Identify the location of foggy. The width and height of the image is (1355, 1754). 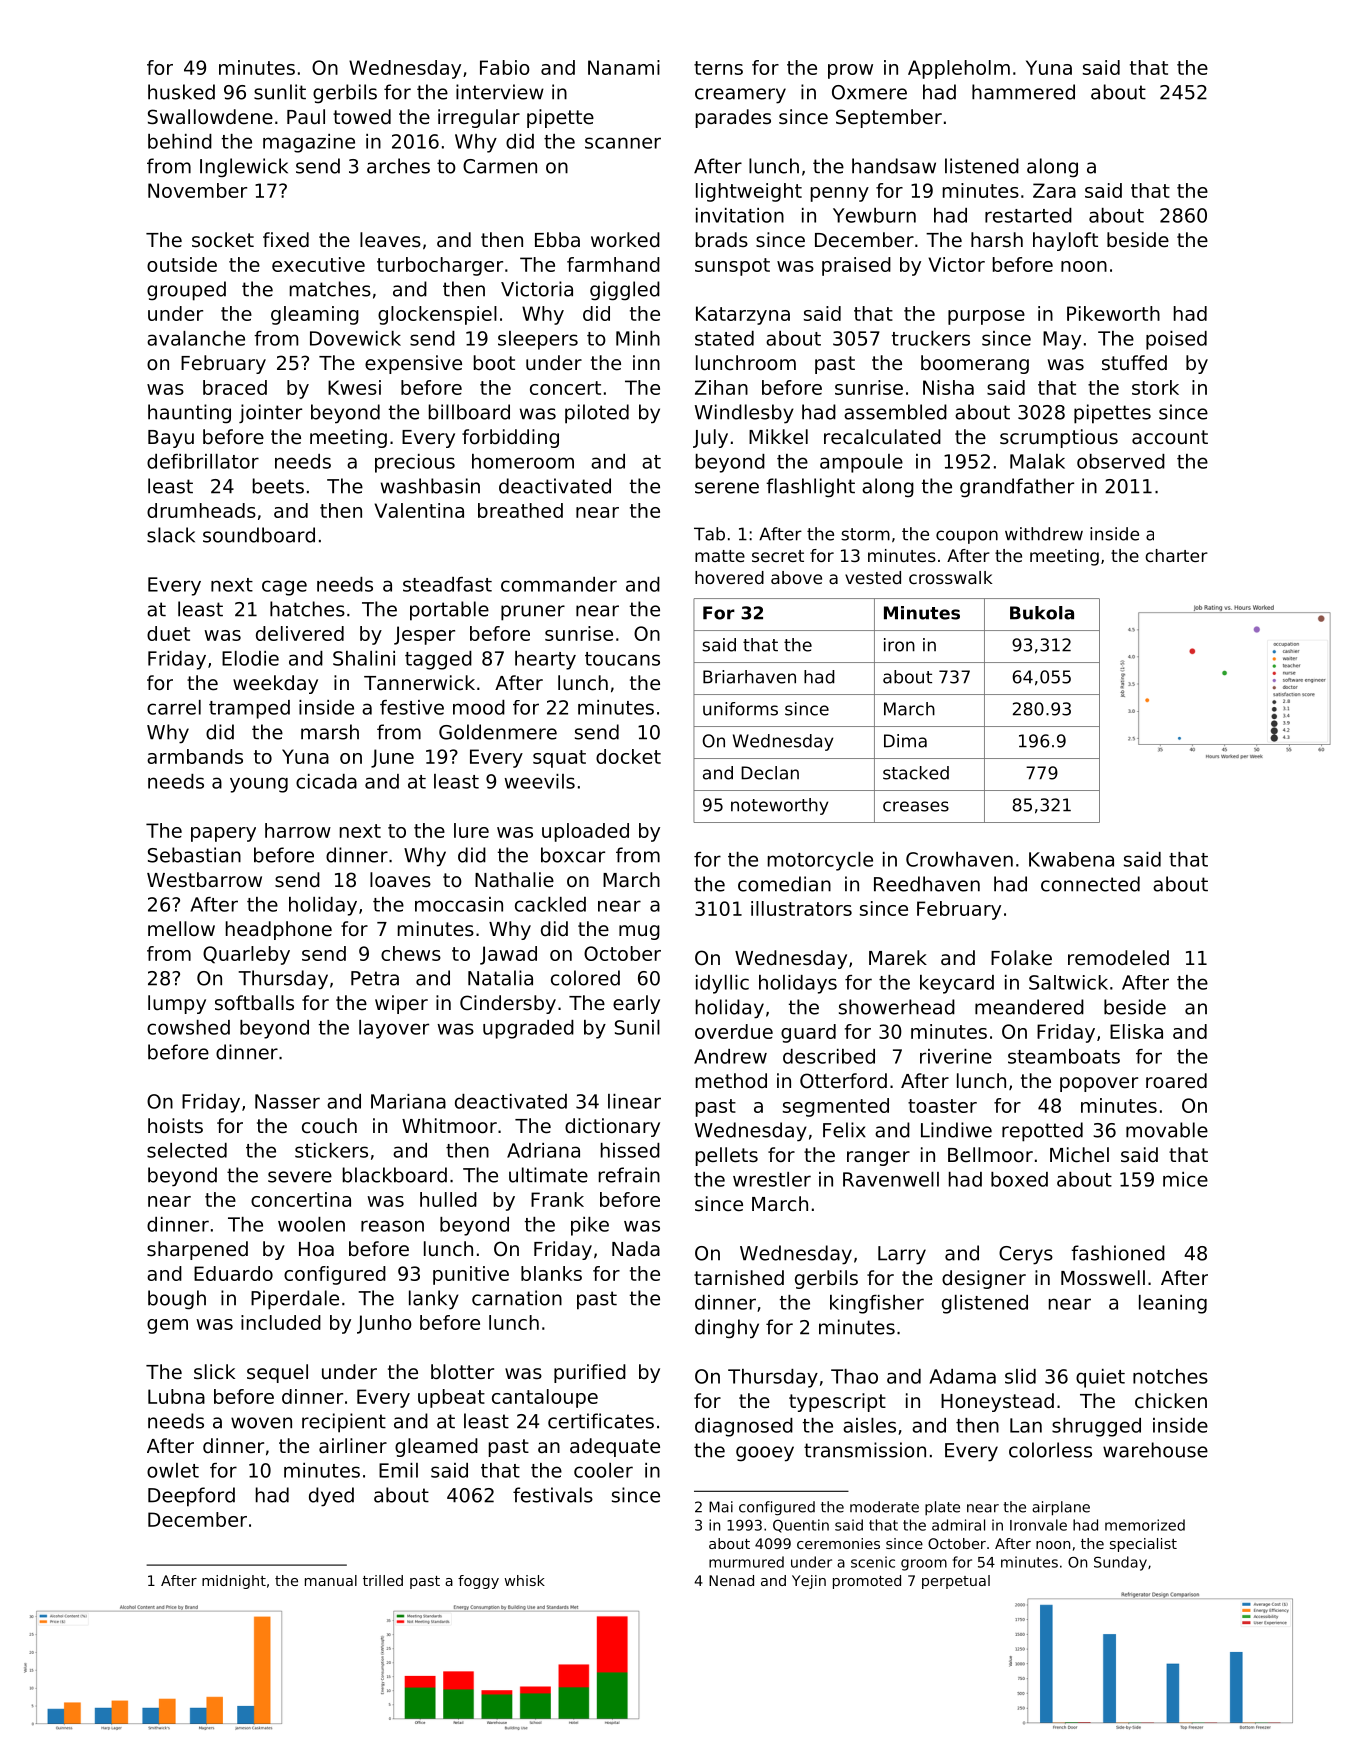
(478, 1582).
